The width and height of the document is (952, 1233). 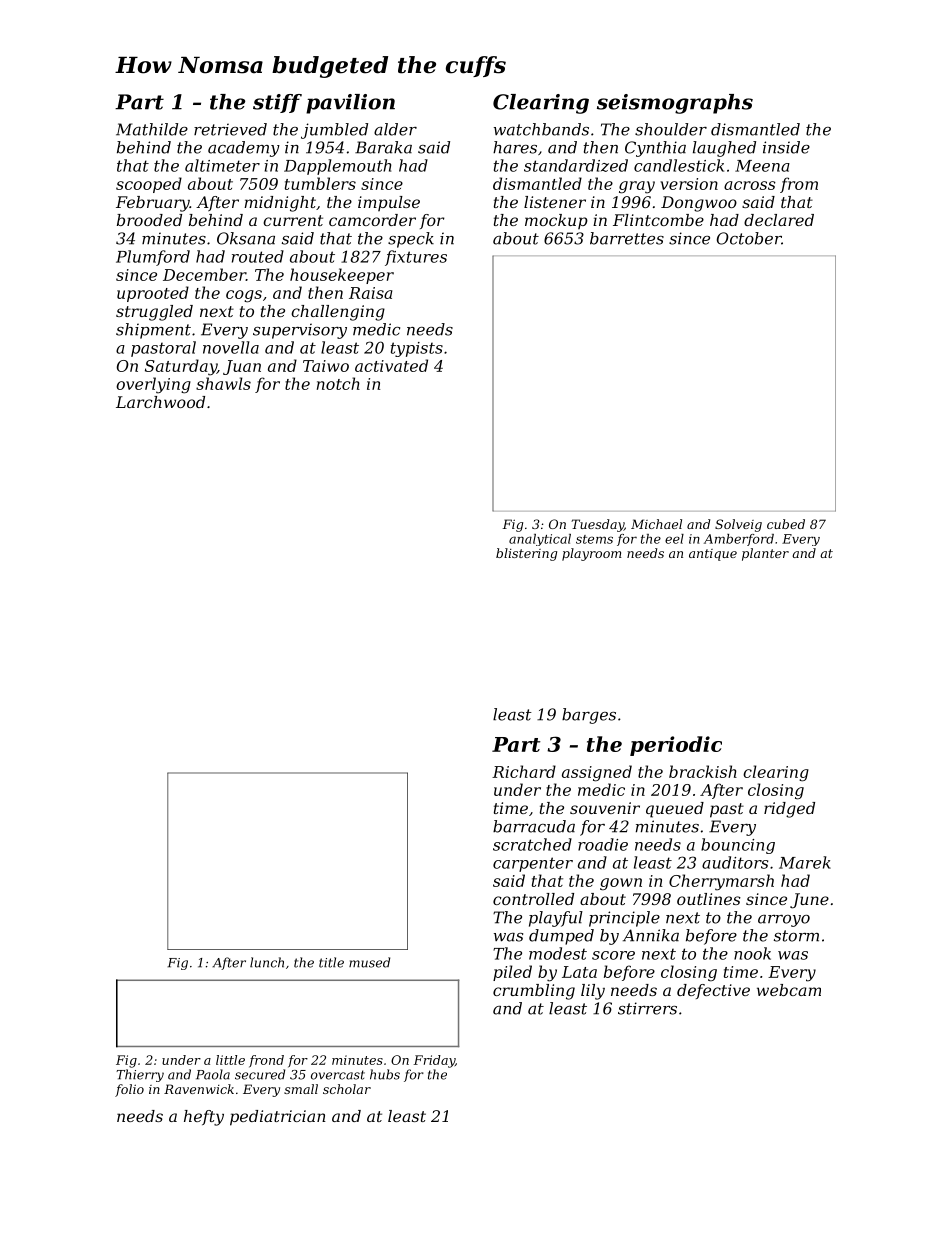 What do you see at coordinates (789, 810) in the document?
I see `ridged` at bounding box center [789, 810].
